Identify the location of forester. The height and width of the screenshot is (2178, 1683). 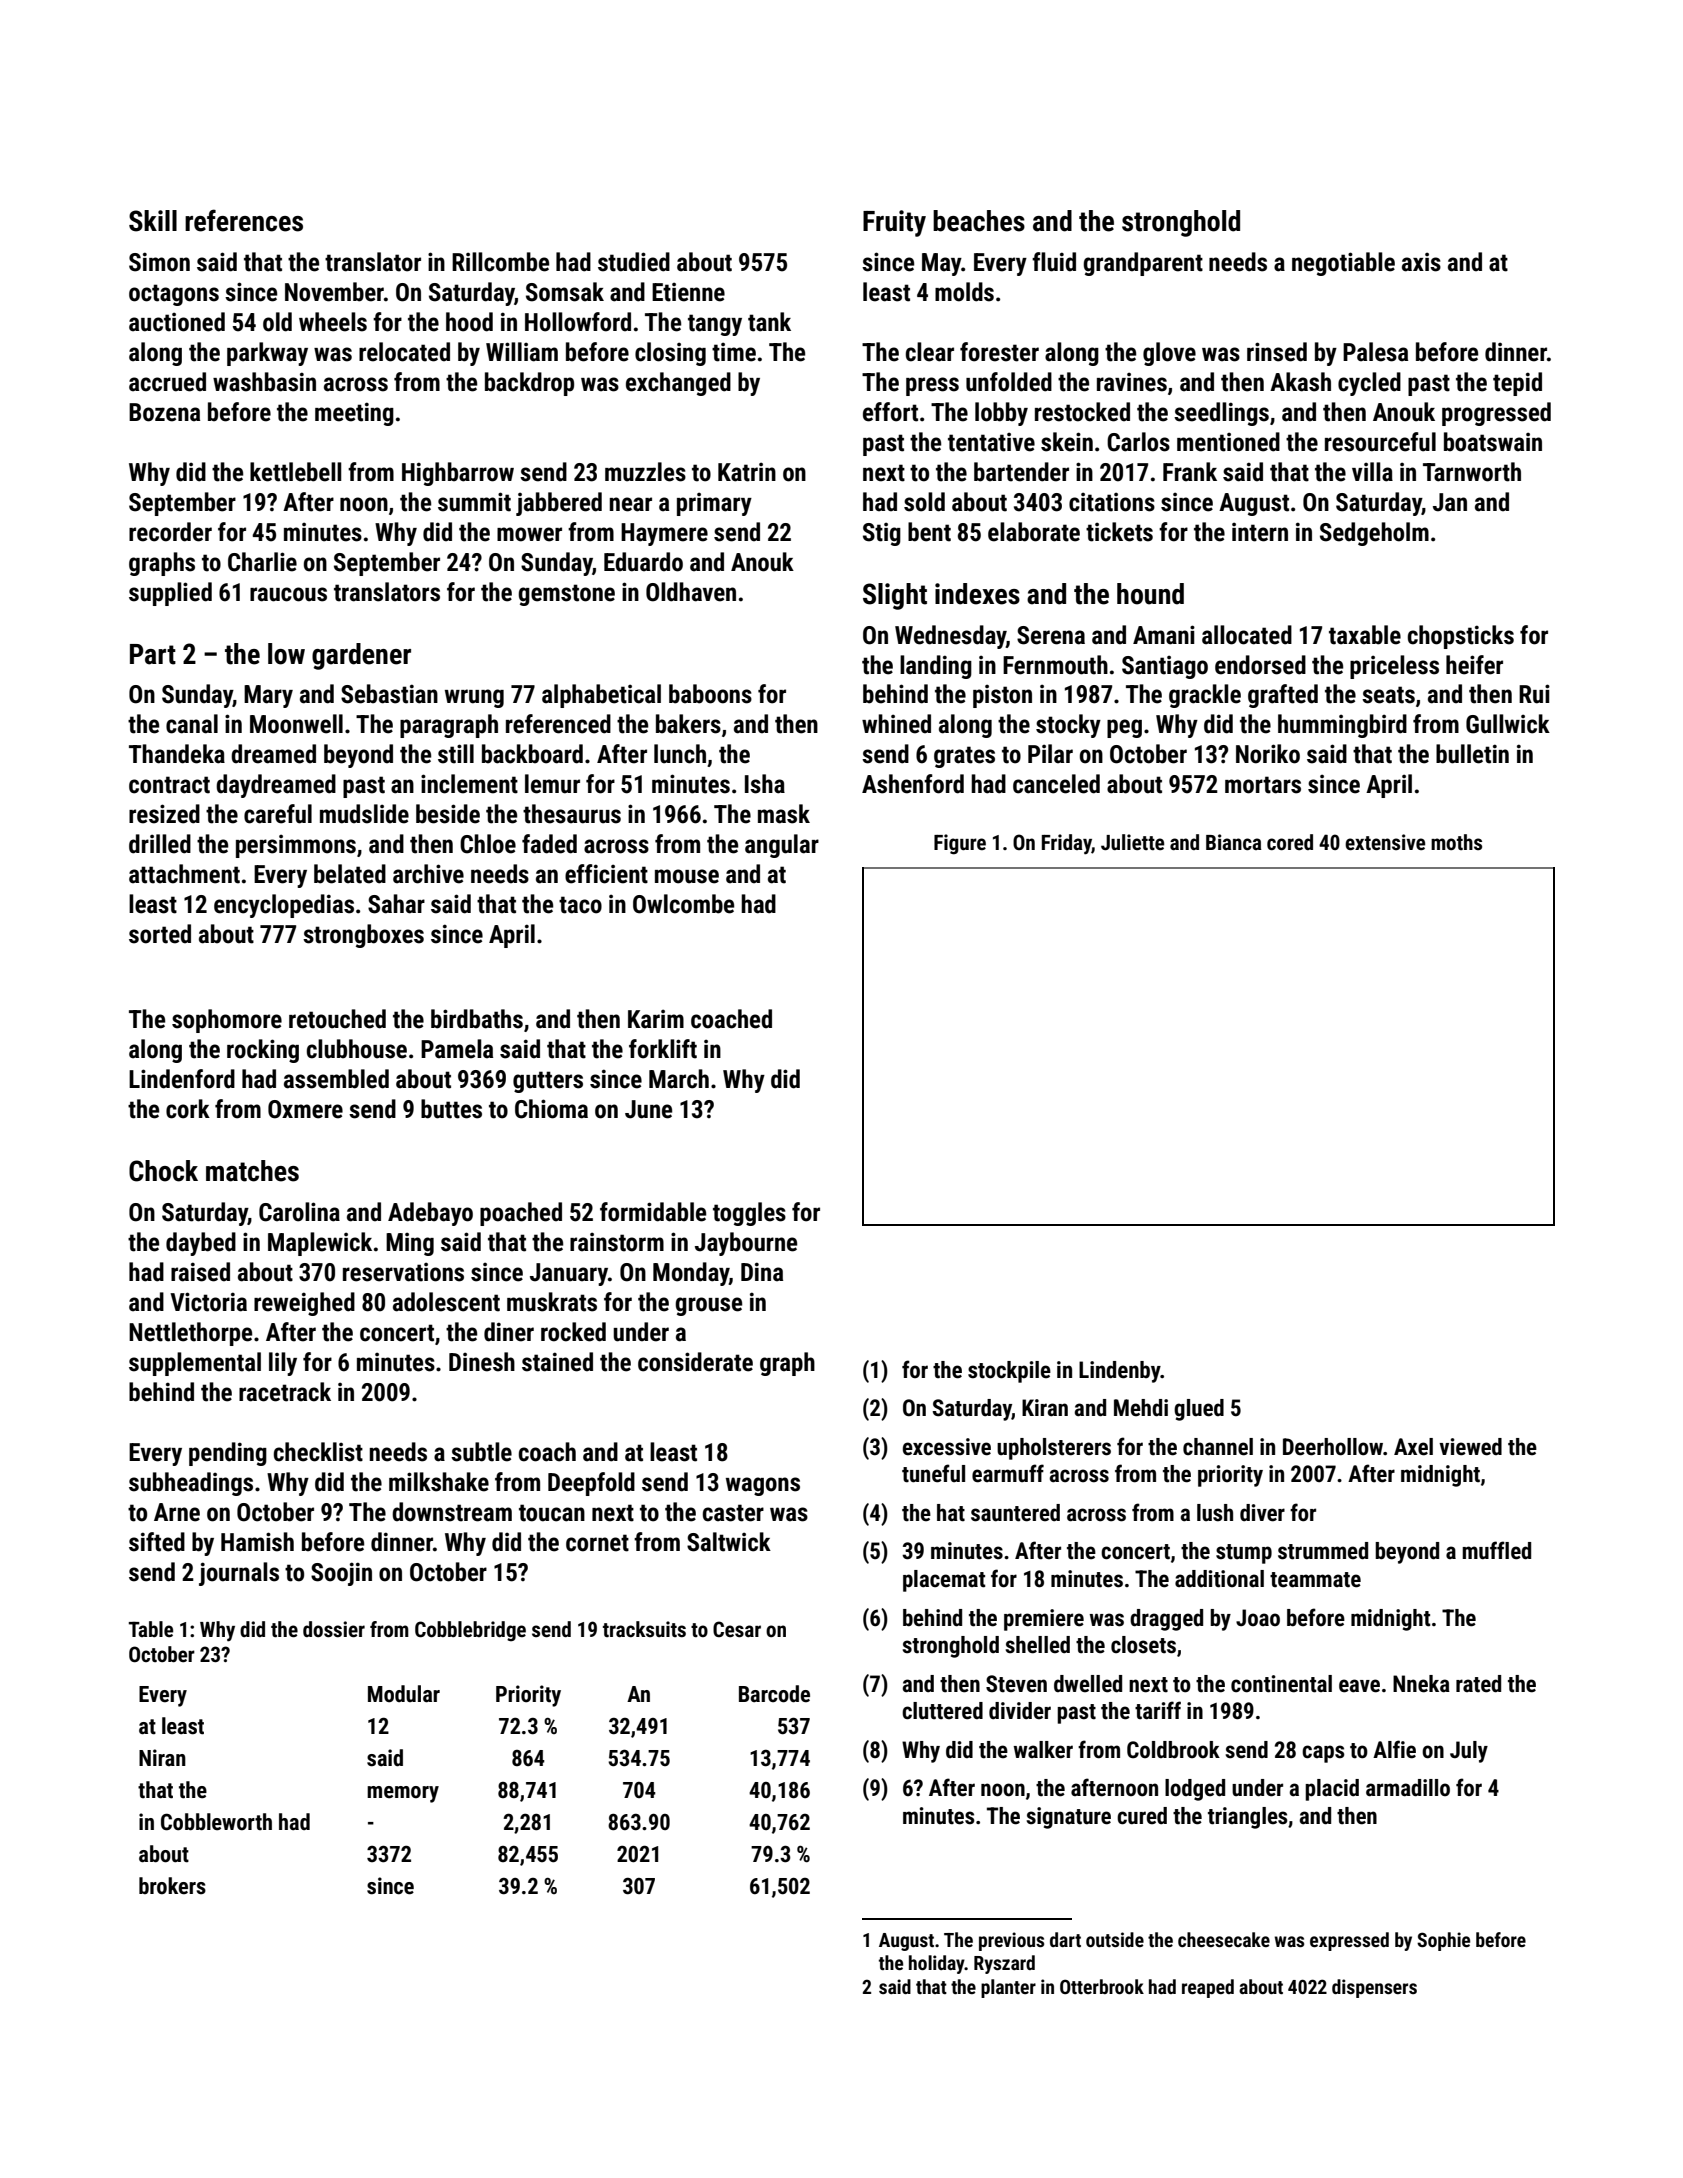
(999, 352).
